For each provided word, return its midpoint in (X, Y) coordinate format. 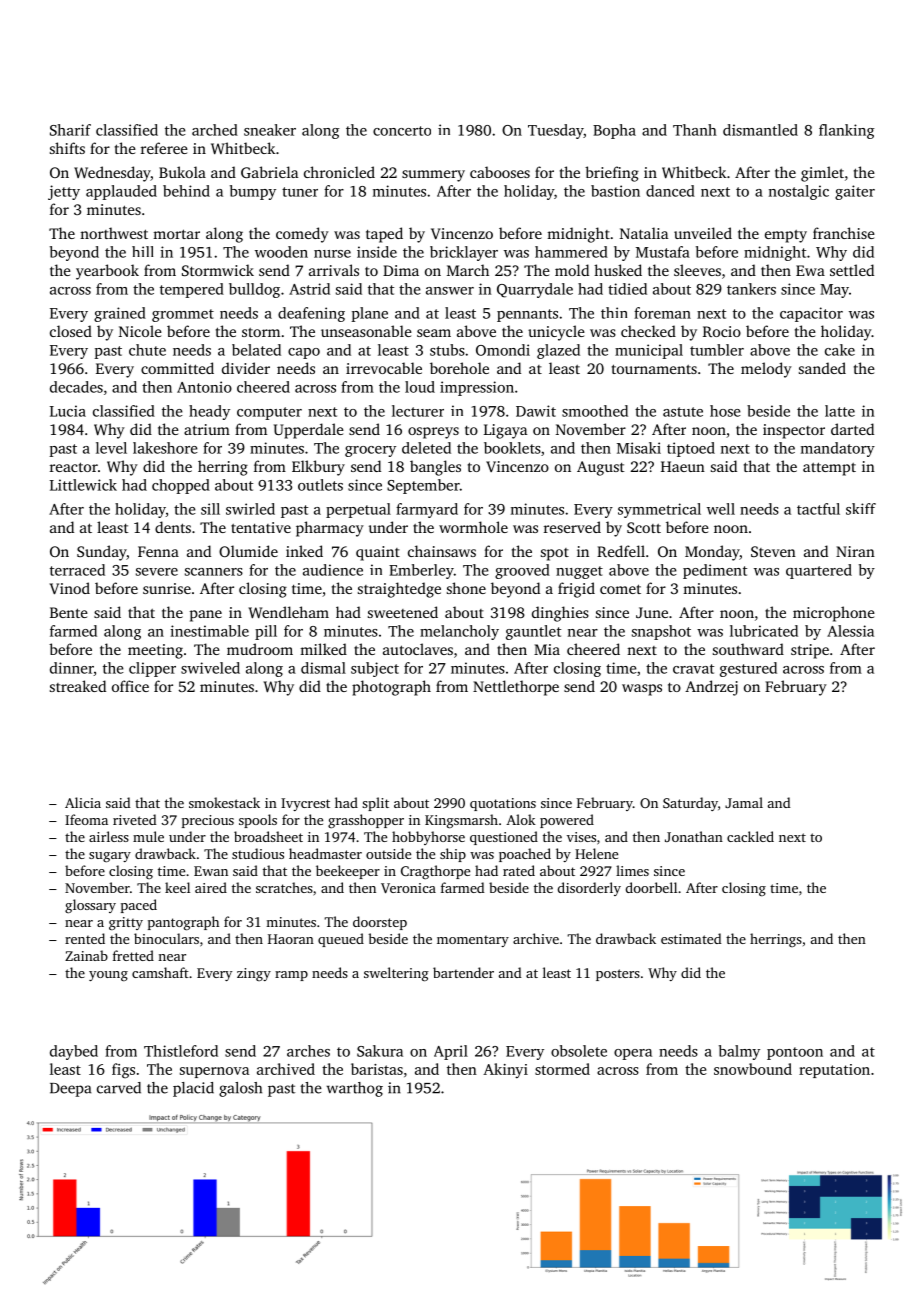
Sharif (70, 130)
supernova (214, 1072)
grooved (522, 571)
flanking (847, 131)
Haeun (683, 466)
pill (266, 632)
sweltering (396, 974)
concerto (402, 131)
